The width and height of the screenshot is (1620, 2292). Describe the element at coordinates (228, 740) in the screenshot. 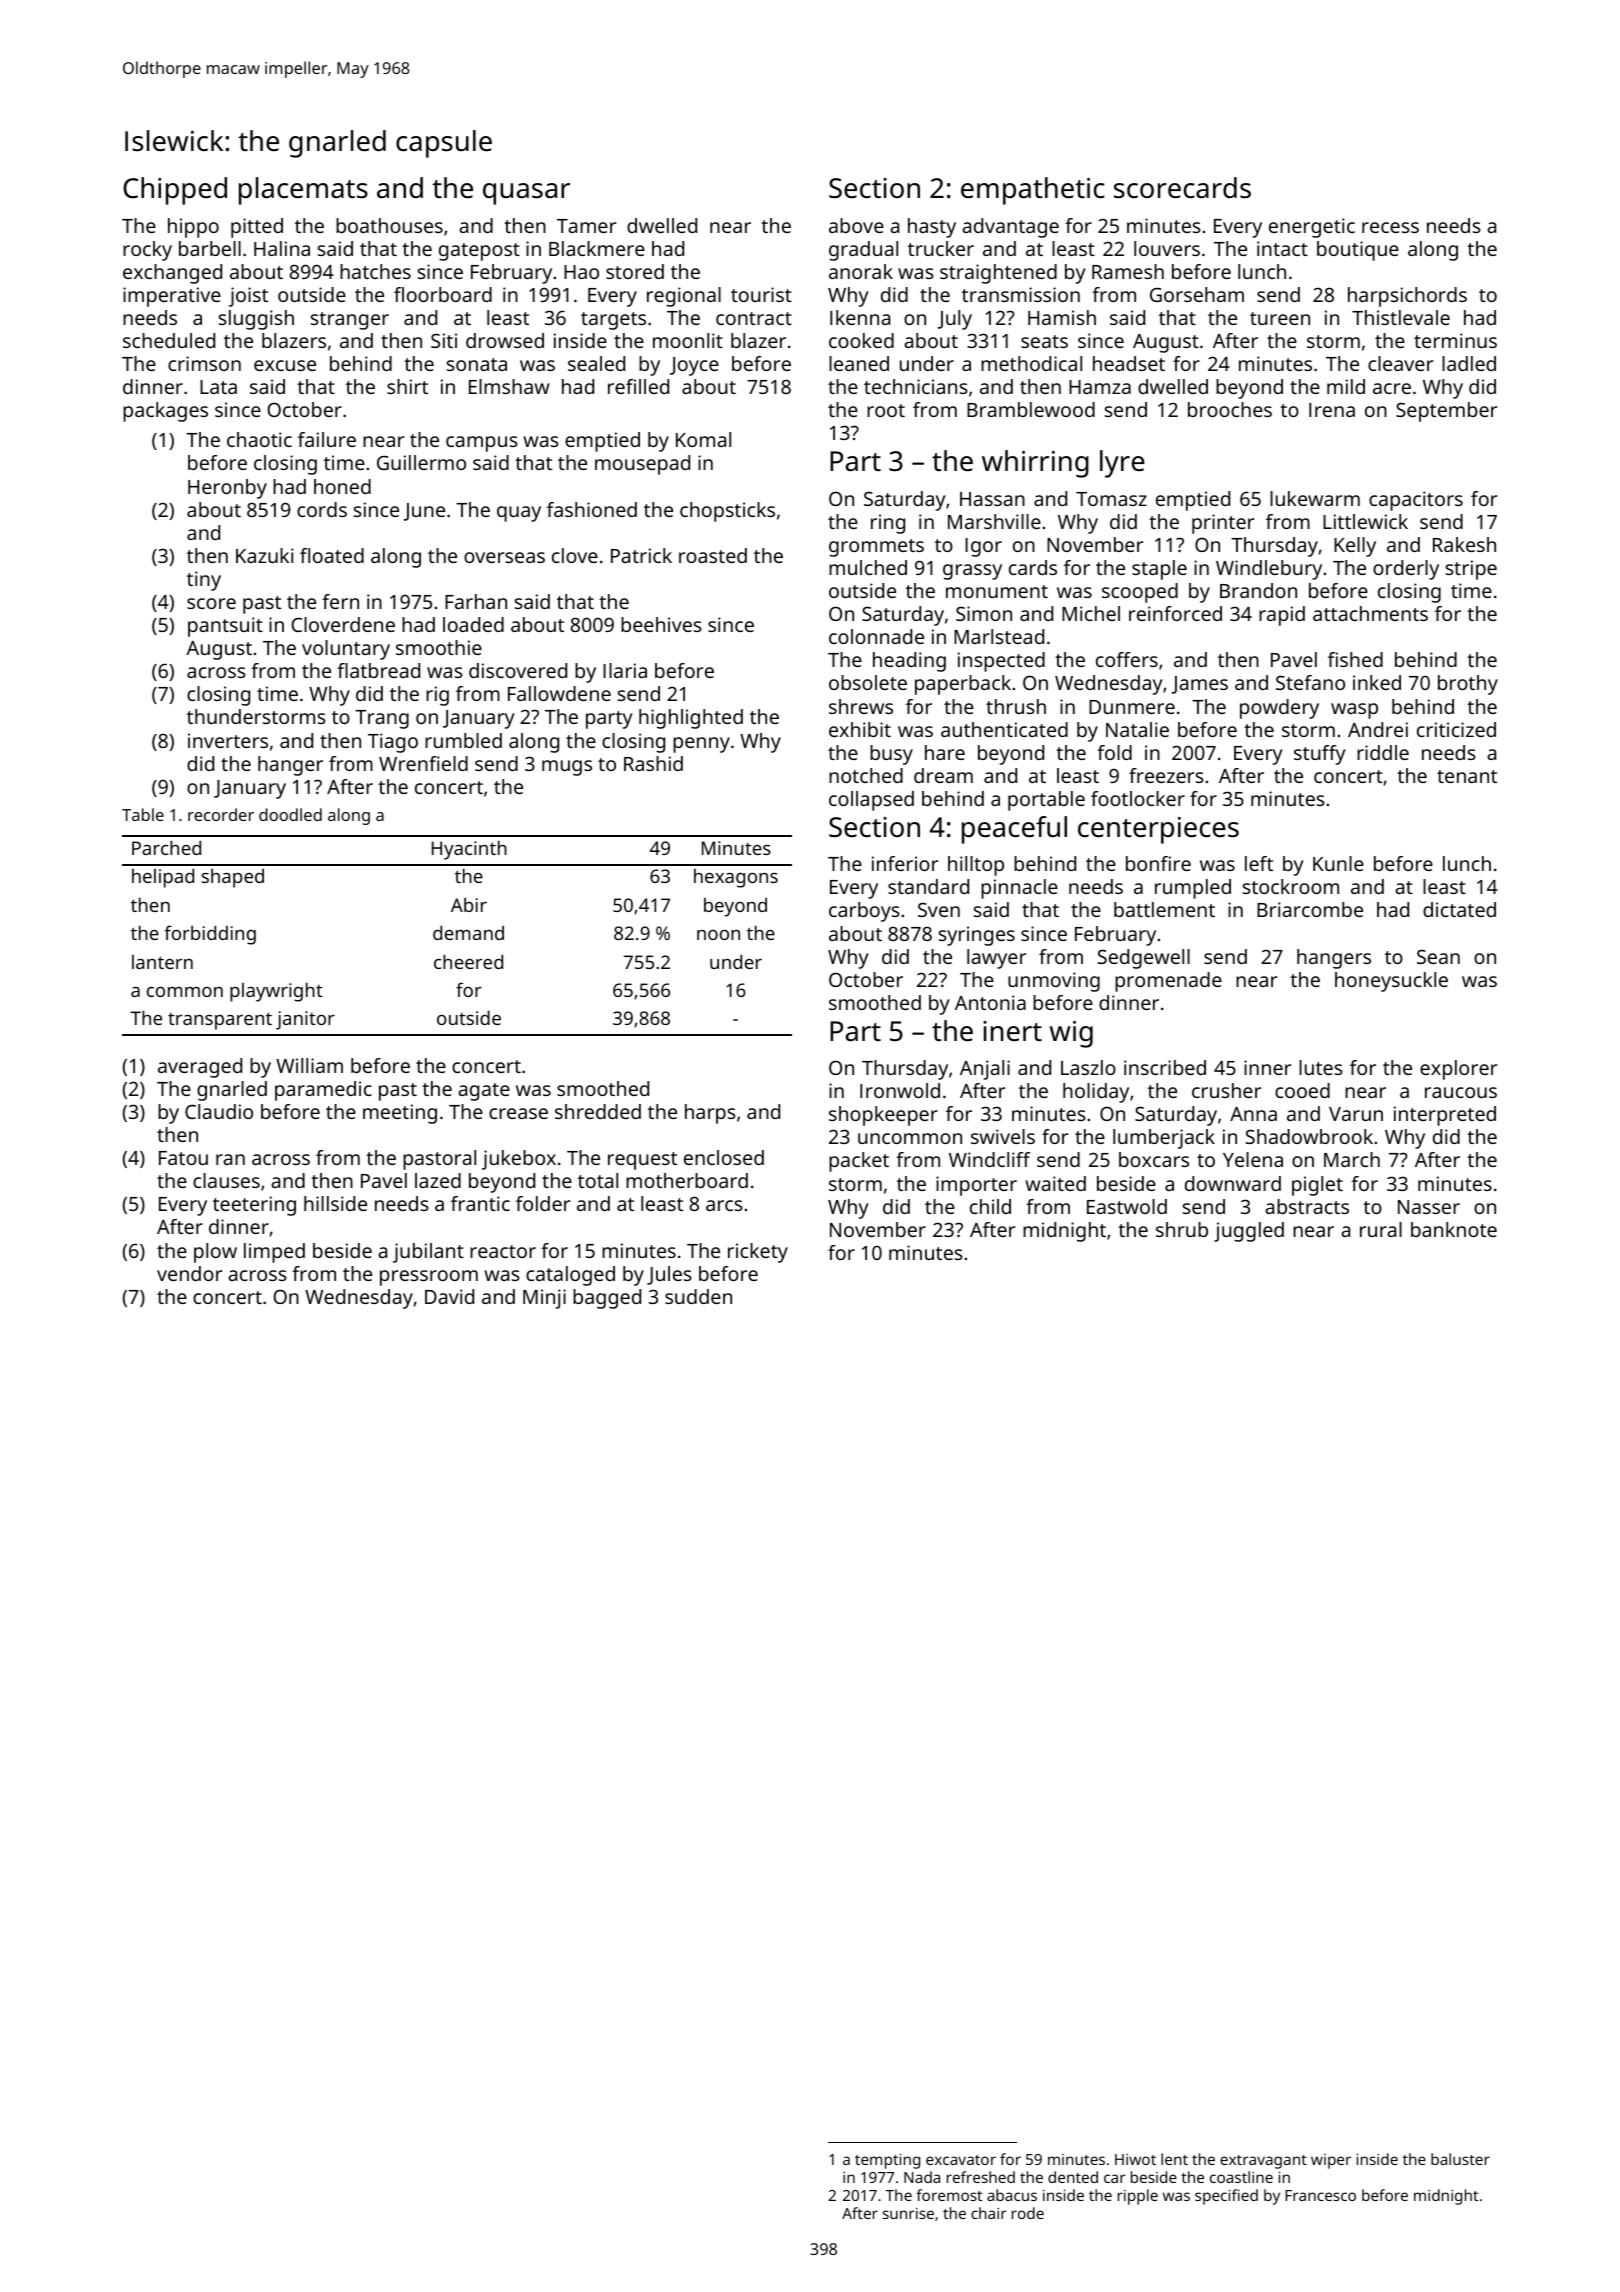

I see `inverters` at that location.
